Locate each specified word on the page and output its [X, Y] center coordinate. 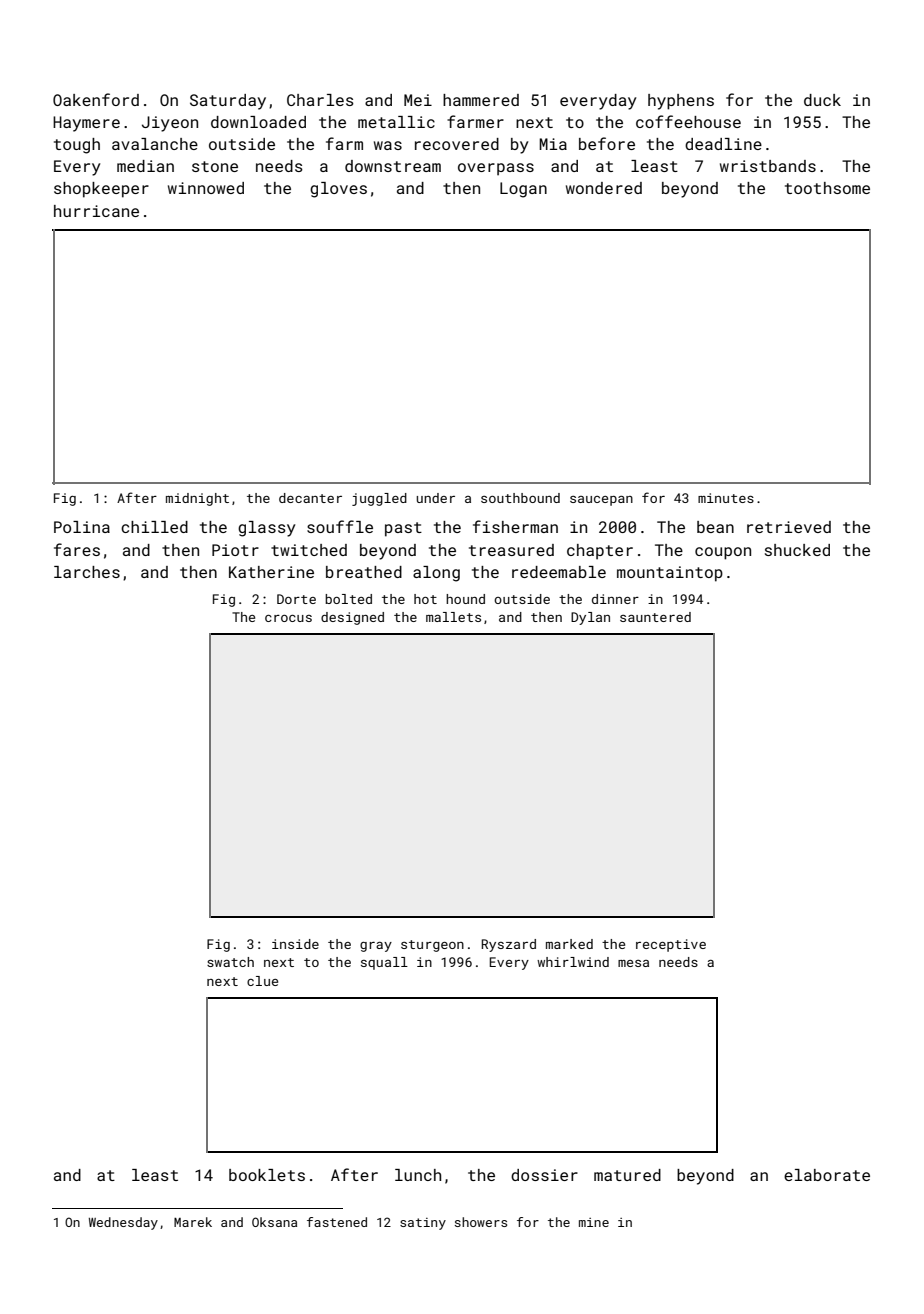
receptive [671, 945]
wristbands [768, 166]
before [607, 143]
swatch [230, 962]
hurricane [96, 211]
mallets [453, 617]
